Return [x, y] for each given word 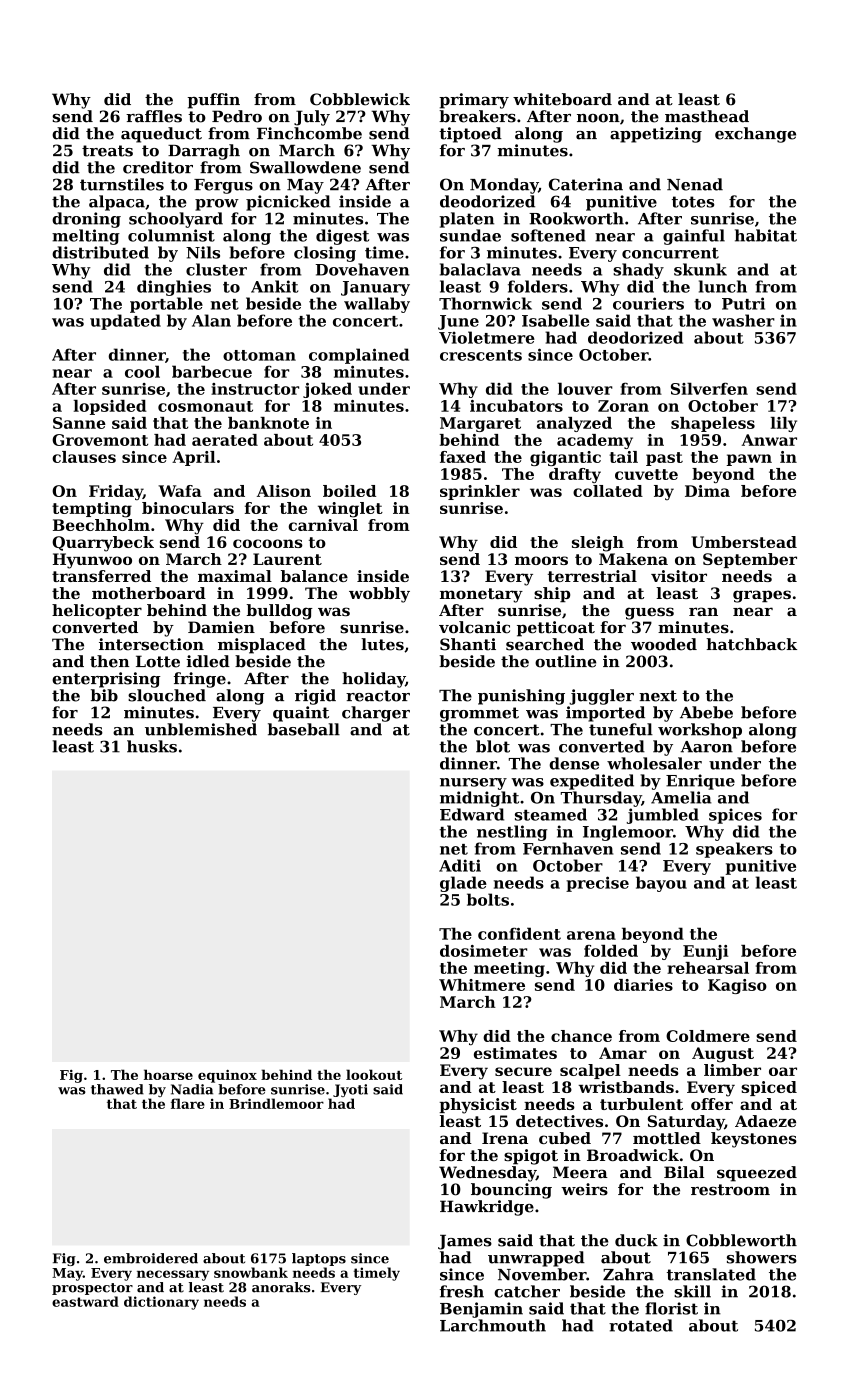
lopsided [110, 407]
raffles [154, 116]
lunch [723, 286]
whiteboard [562, 99]
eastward [85, 1301]
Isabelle [556, 320]
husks [152, 746]
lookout [374, 1074]
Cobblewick [360, 99]
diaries [643, 985]
